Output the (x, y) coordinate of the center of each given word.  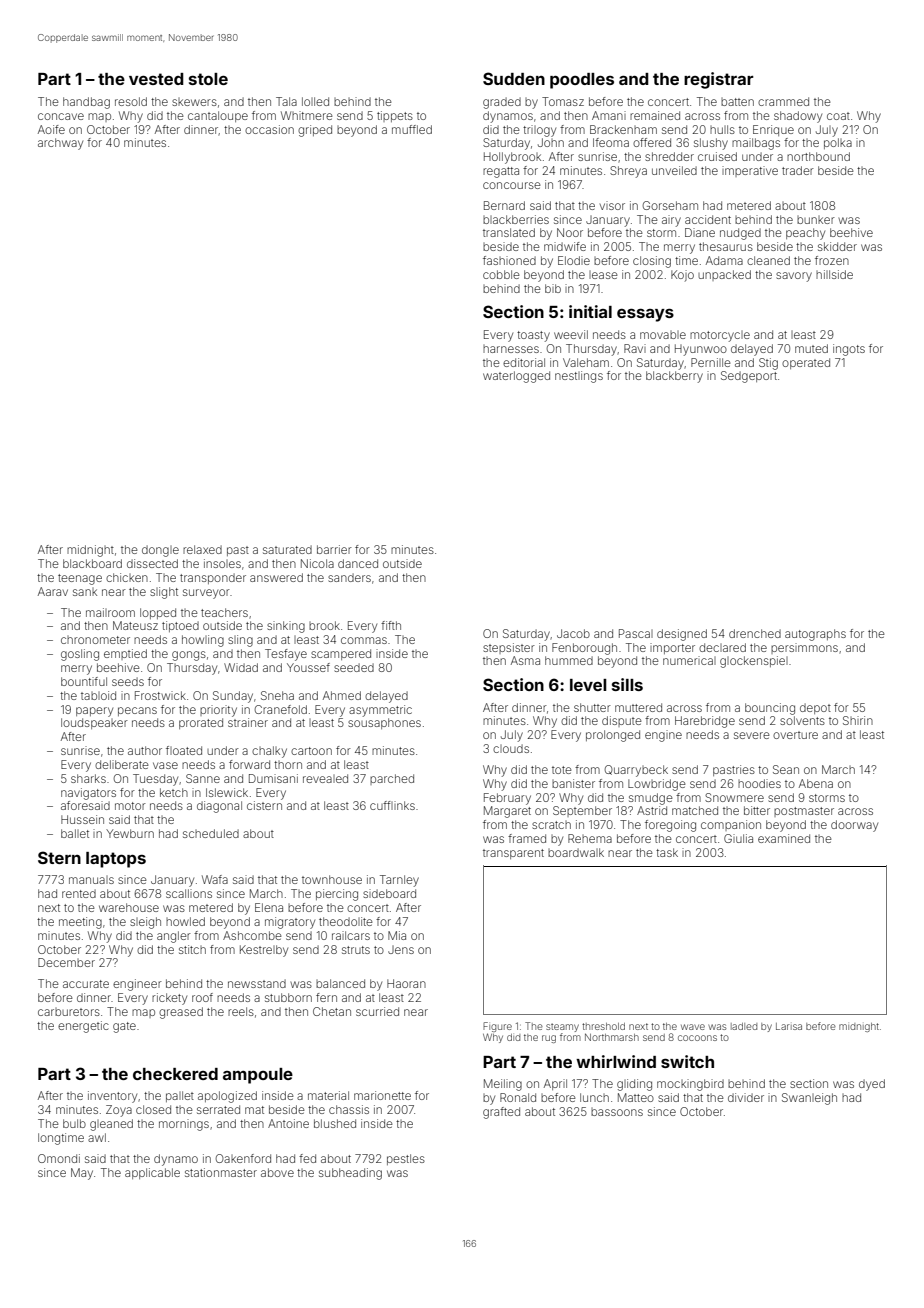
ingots (849, 350)
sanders (349, 577)
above (277, 1172)
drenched (755, 633)
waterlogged (516, 377)
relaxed (202, 549)
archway (60, 144)
